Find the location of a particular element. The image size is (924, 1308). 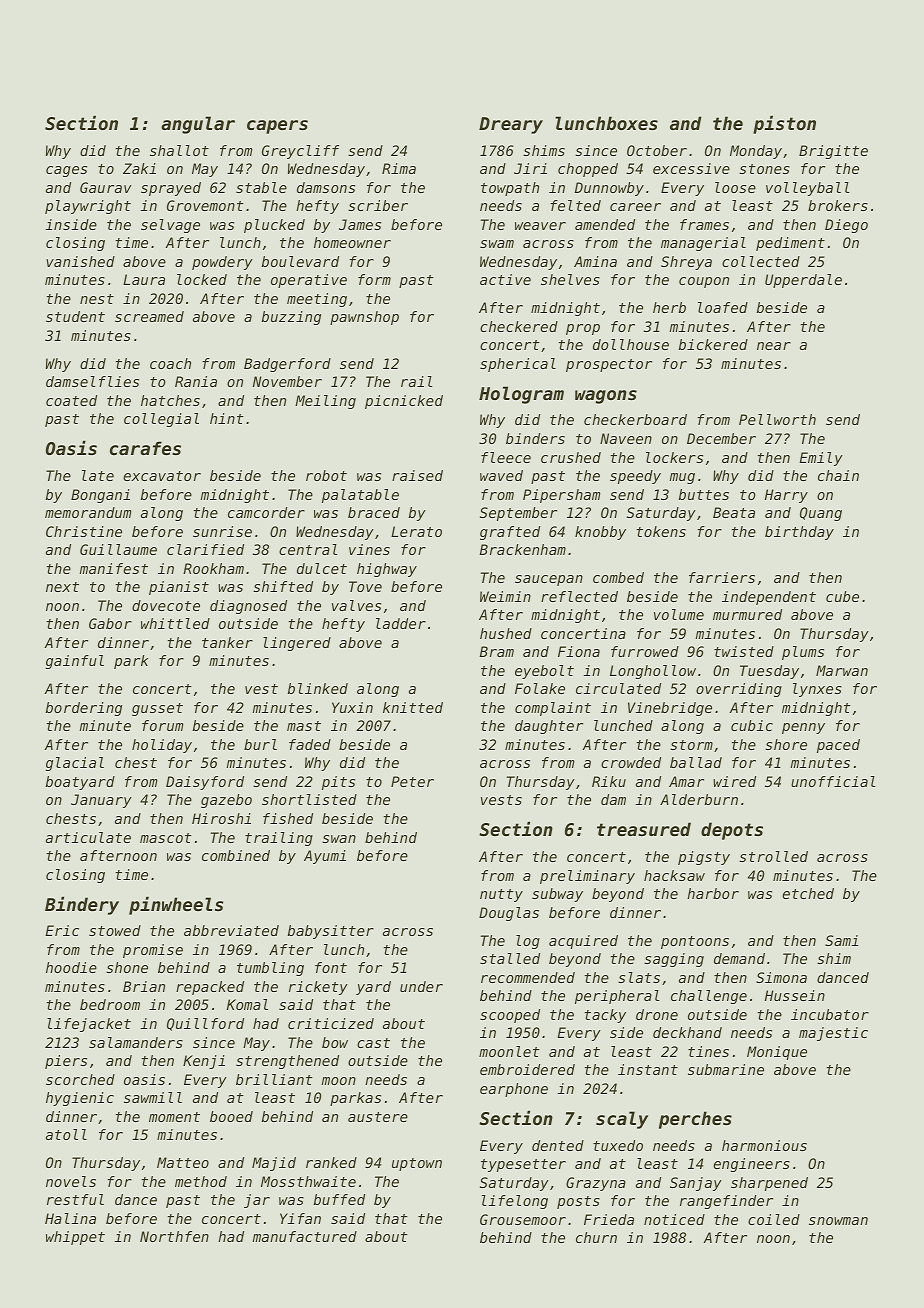

dulcet is located at coordinates (322, 568).
